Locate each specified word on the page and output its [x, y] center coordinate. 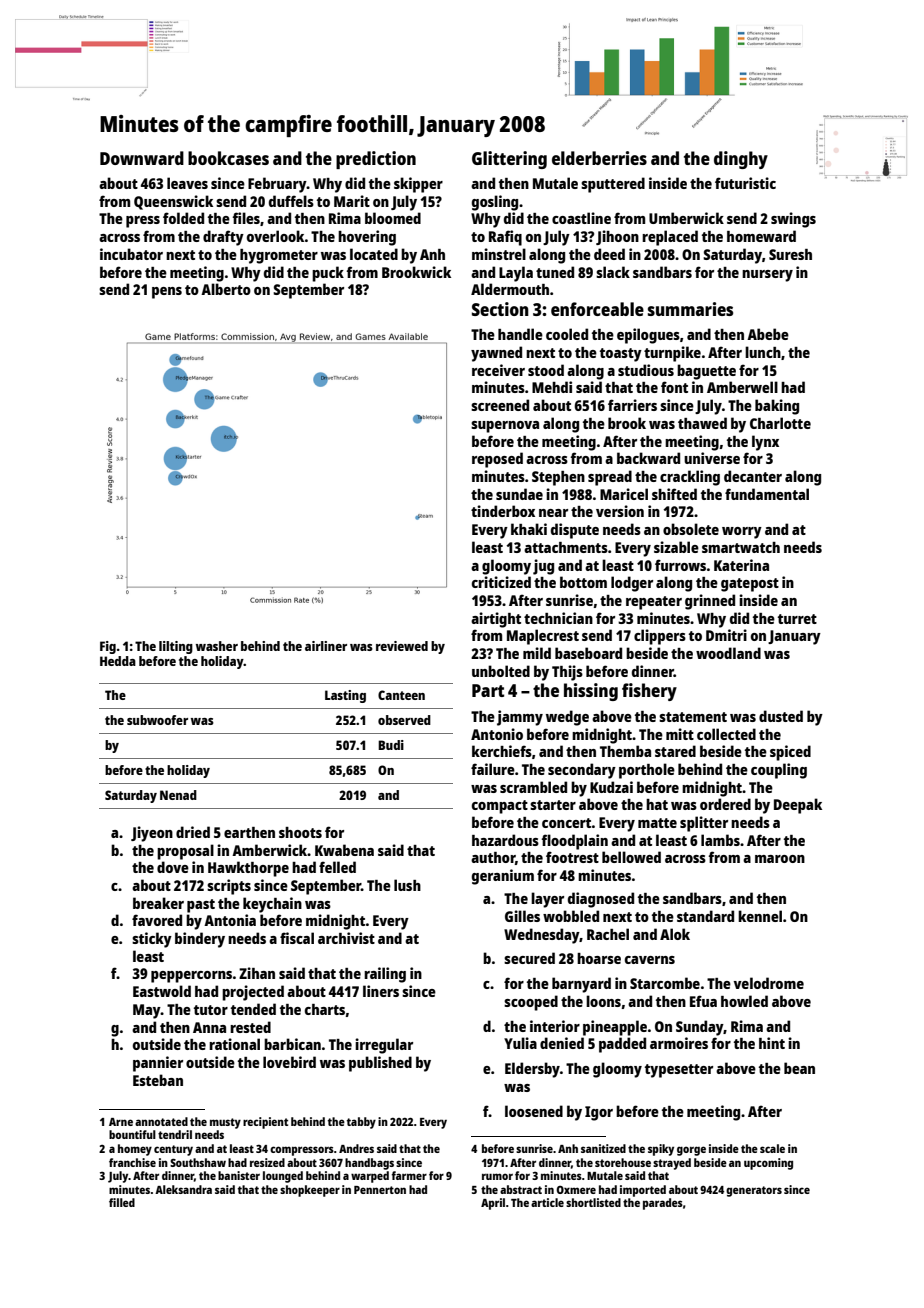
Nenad [178, 795]
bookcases [228, 158]
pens [167, 293]
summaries [690, 309]
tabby [361, 1123]
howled [744, 1001]
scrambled [533, 787]
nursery [767, 276]
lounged [283, 1177]
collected [726, 734]
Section [500, 309]
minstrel [499, 254]
